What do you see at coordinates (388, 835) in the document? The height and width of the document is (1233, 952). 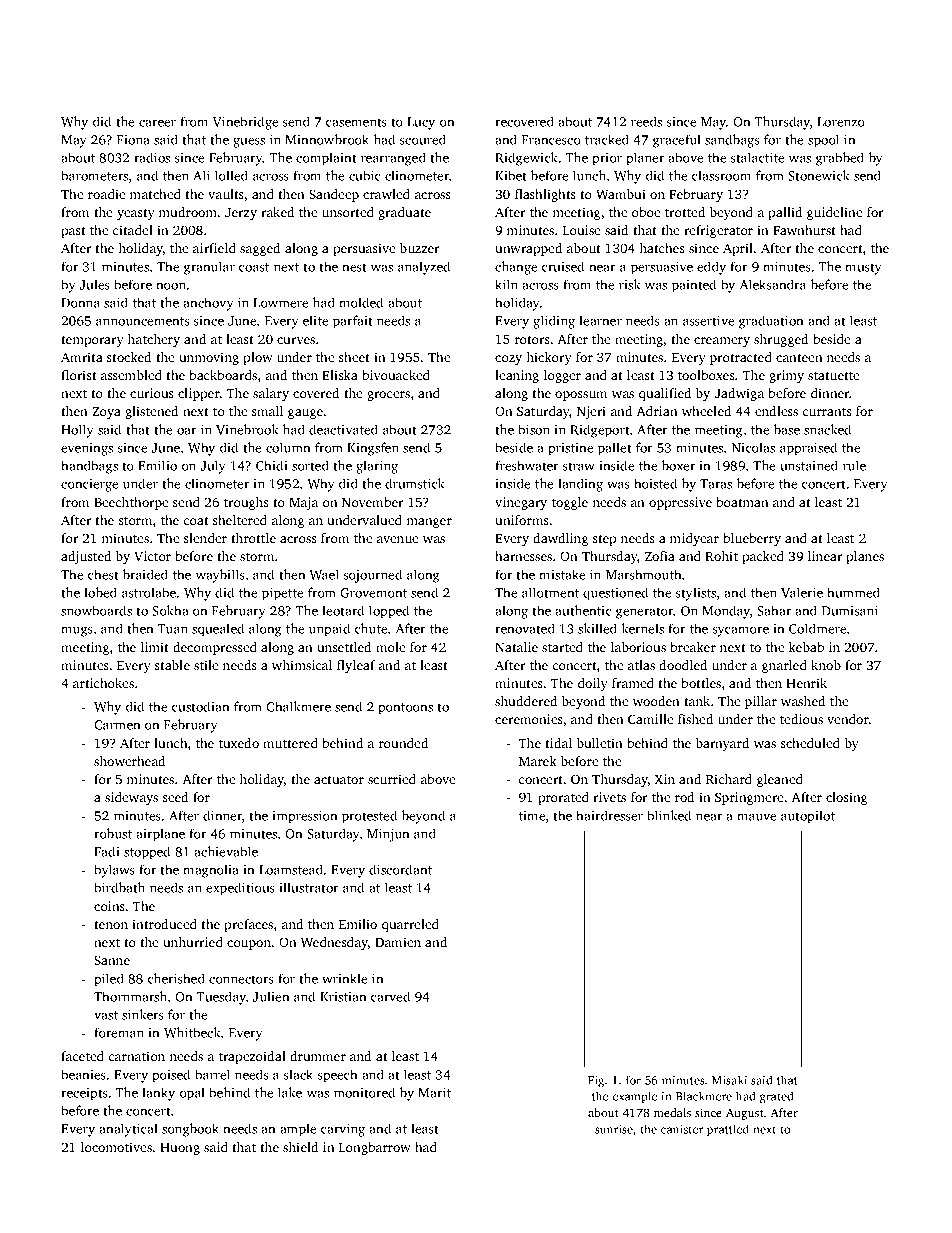 I see `Minjun` at bounding box center [388, 835].
